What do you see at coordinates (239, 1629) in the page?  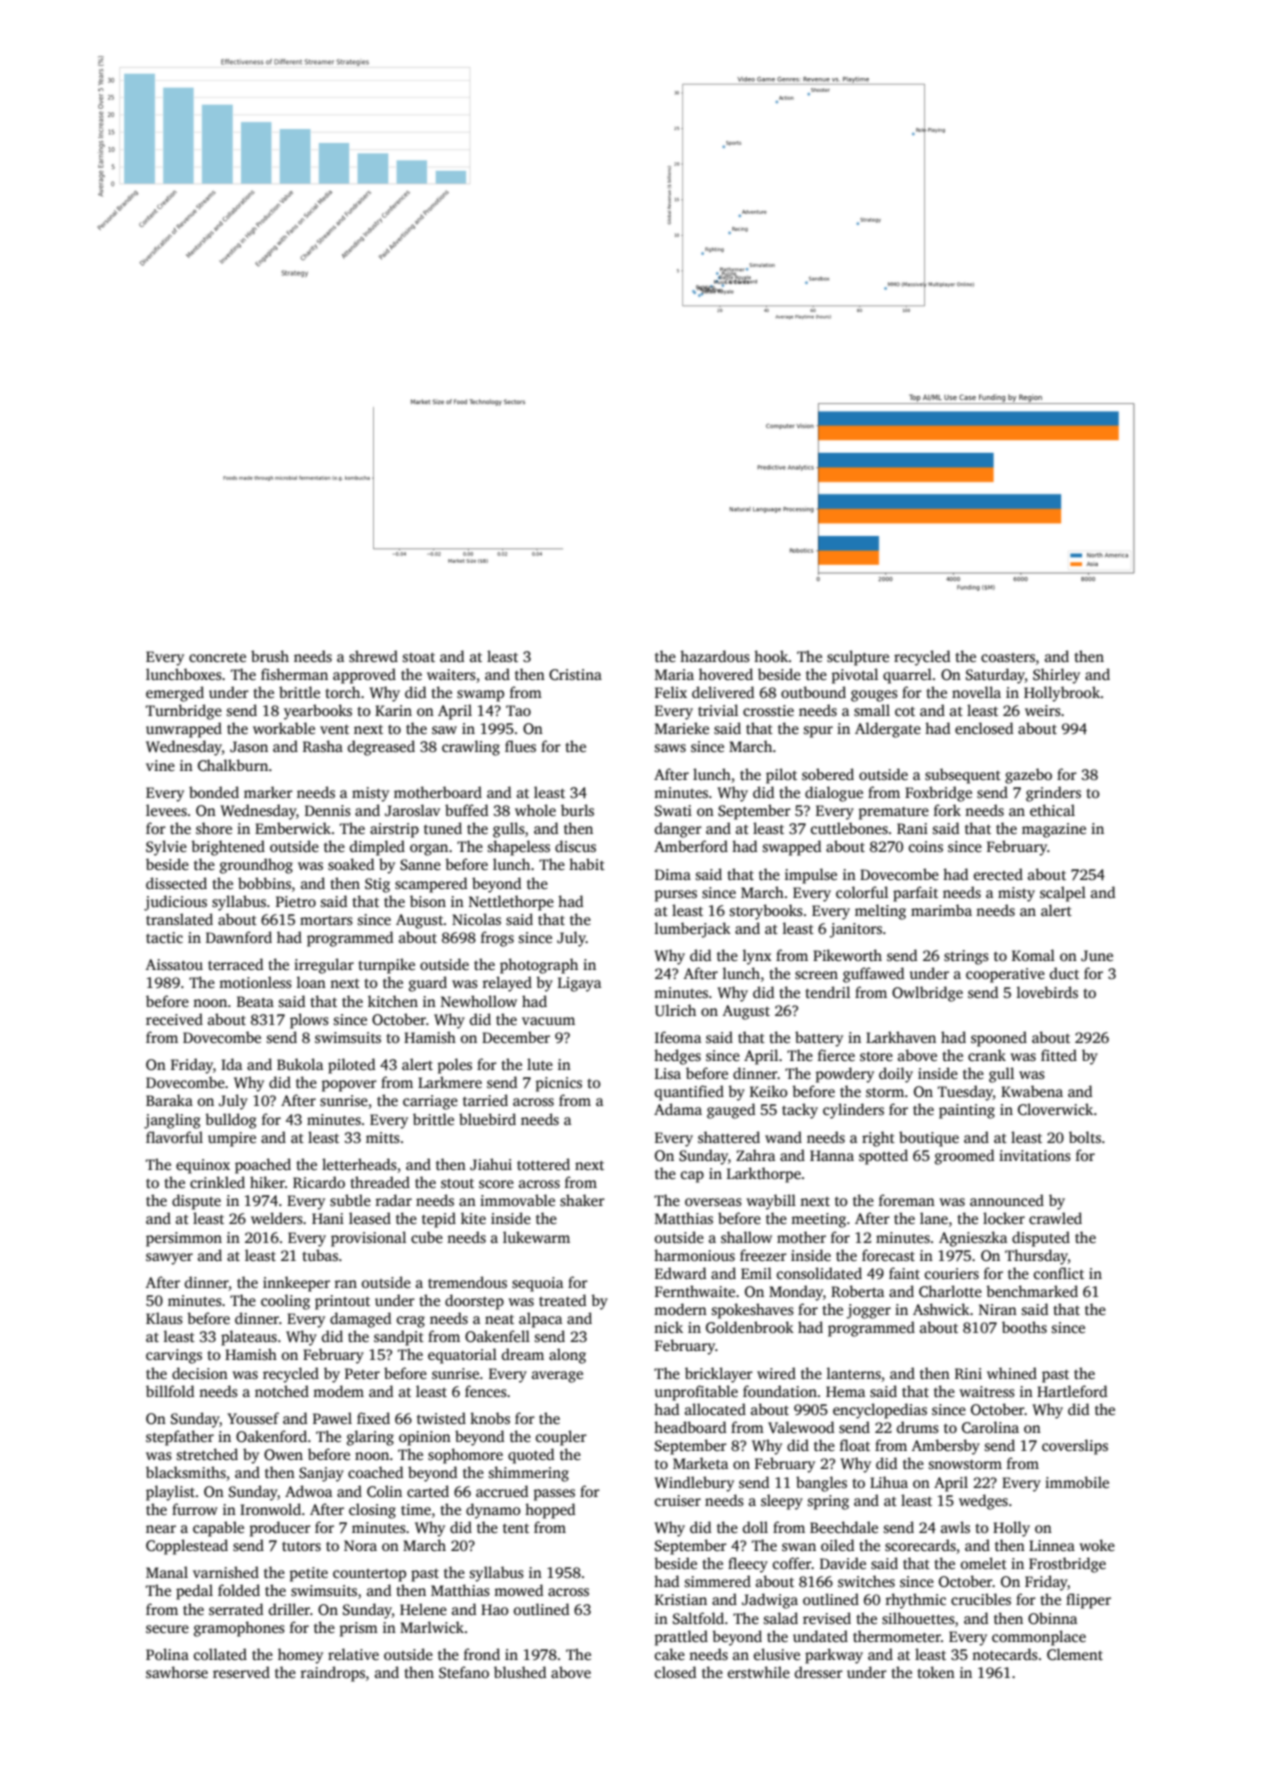 I see `gramophones` at bounding box center [239, 1629].
